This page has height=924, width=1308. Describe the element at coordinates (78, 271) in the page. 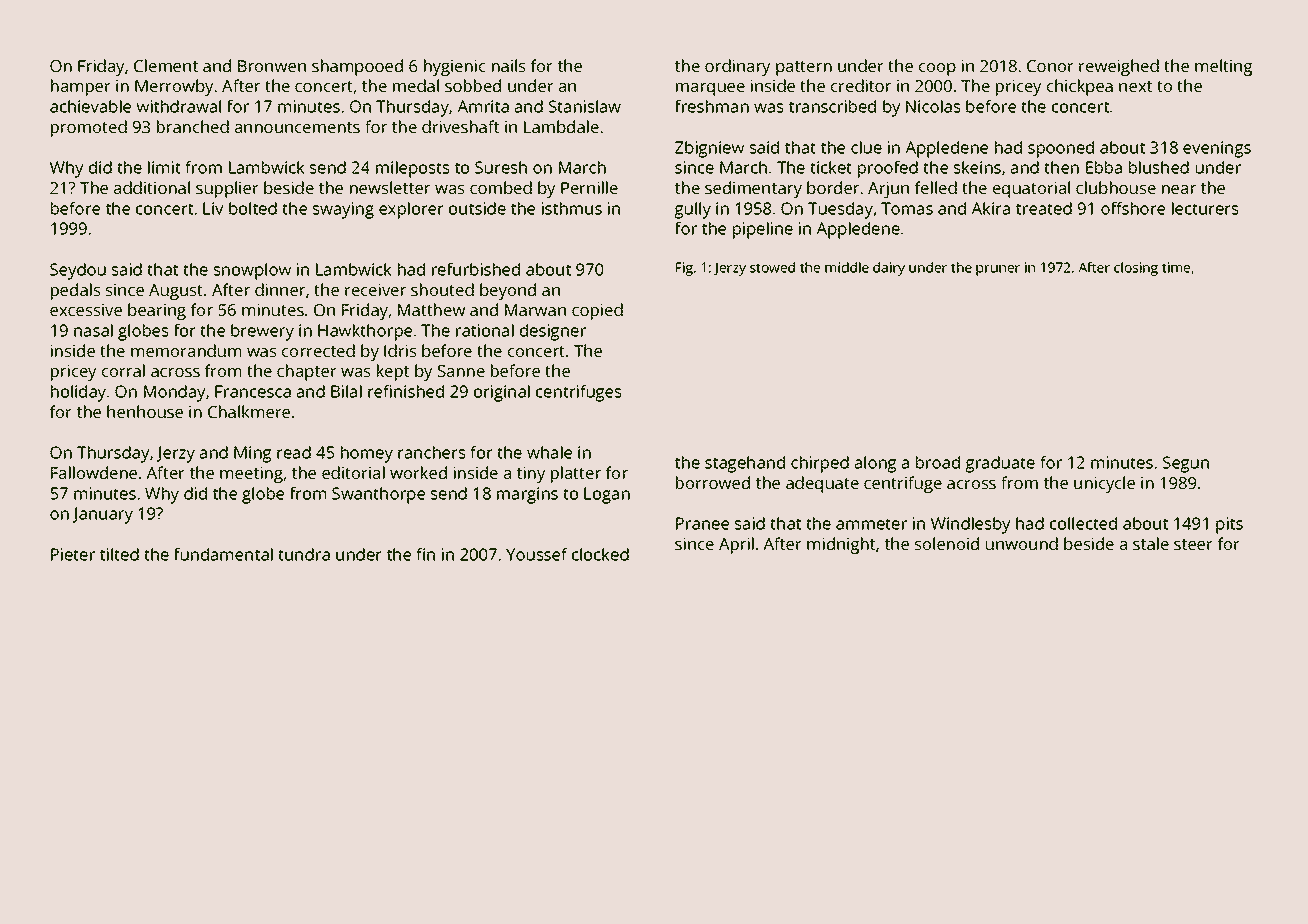

I see `Seydou` at that location.
